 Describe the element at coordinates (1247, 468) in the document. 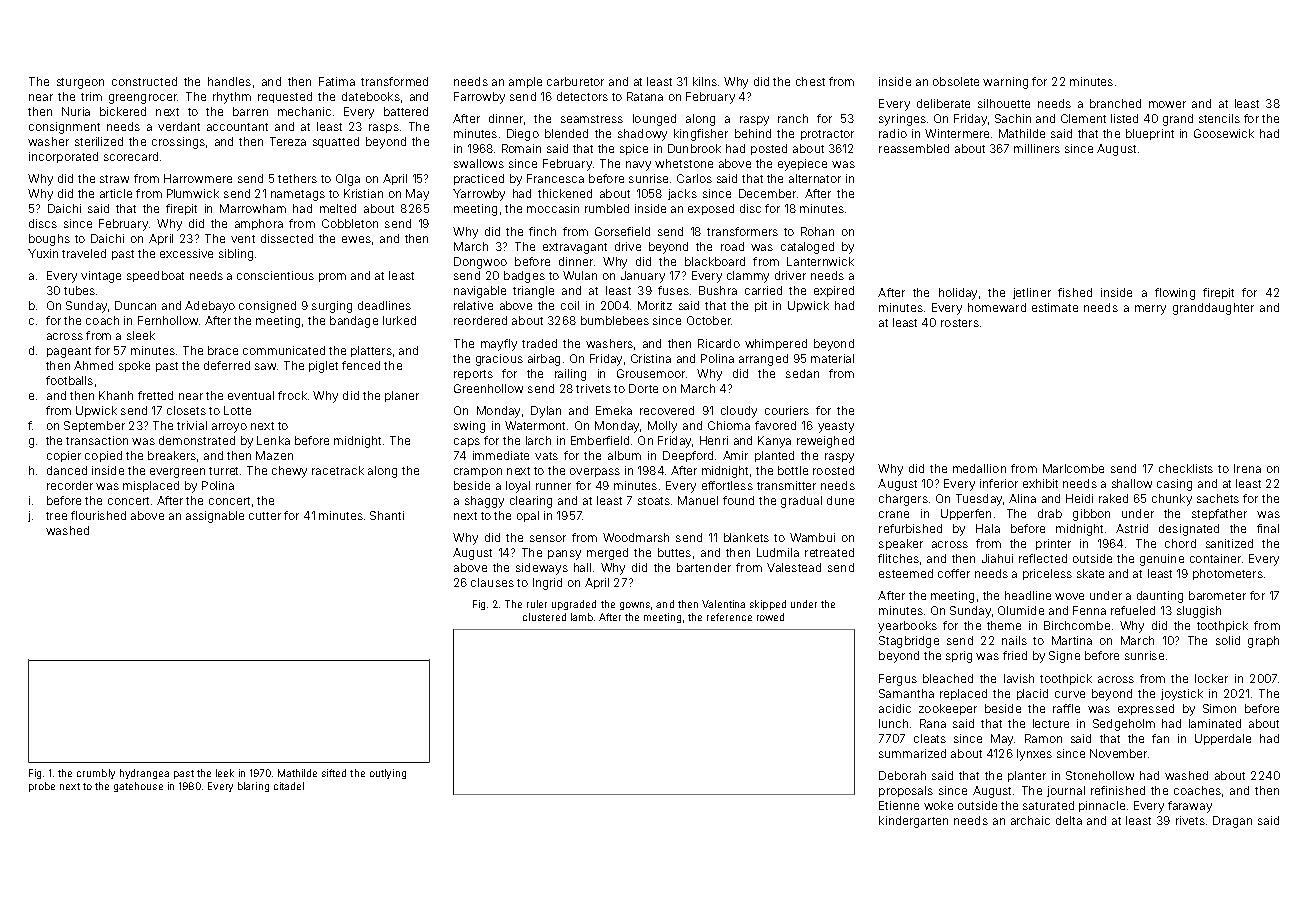

I see `Irena` at that location.
